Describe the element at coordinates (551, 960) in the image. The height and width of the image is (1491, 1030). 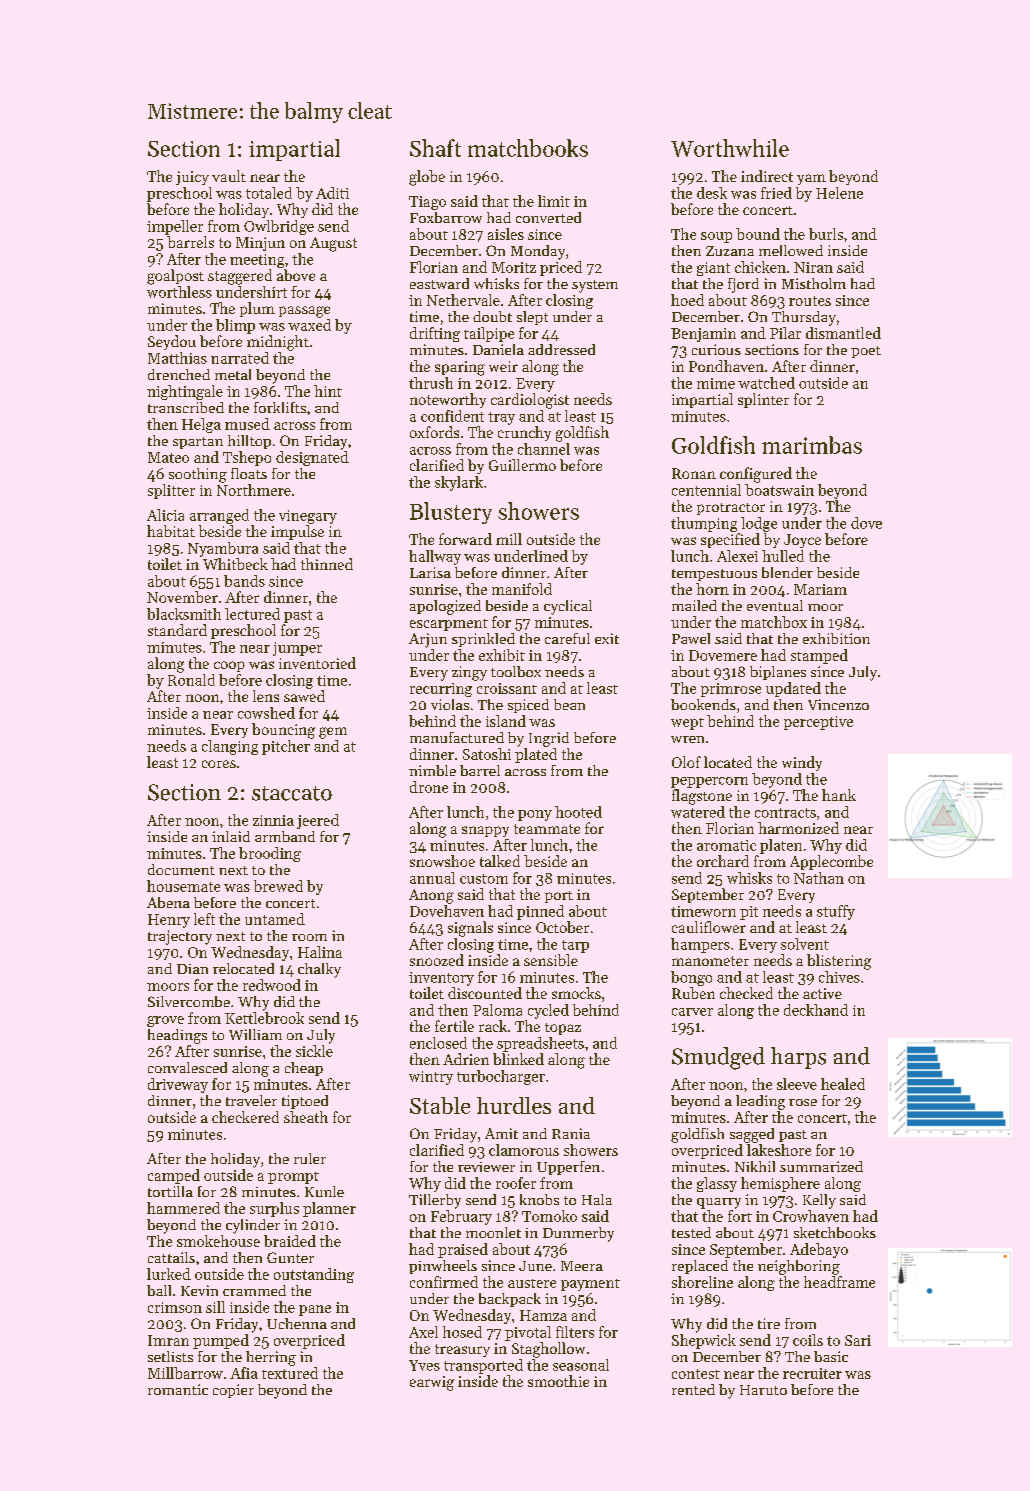
I see `sensible` at that location.
